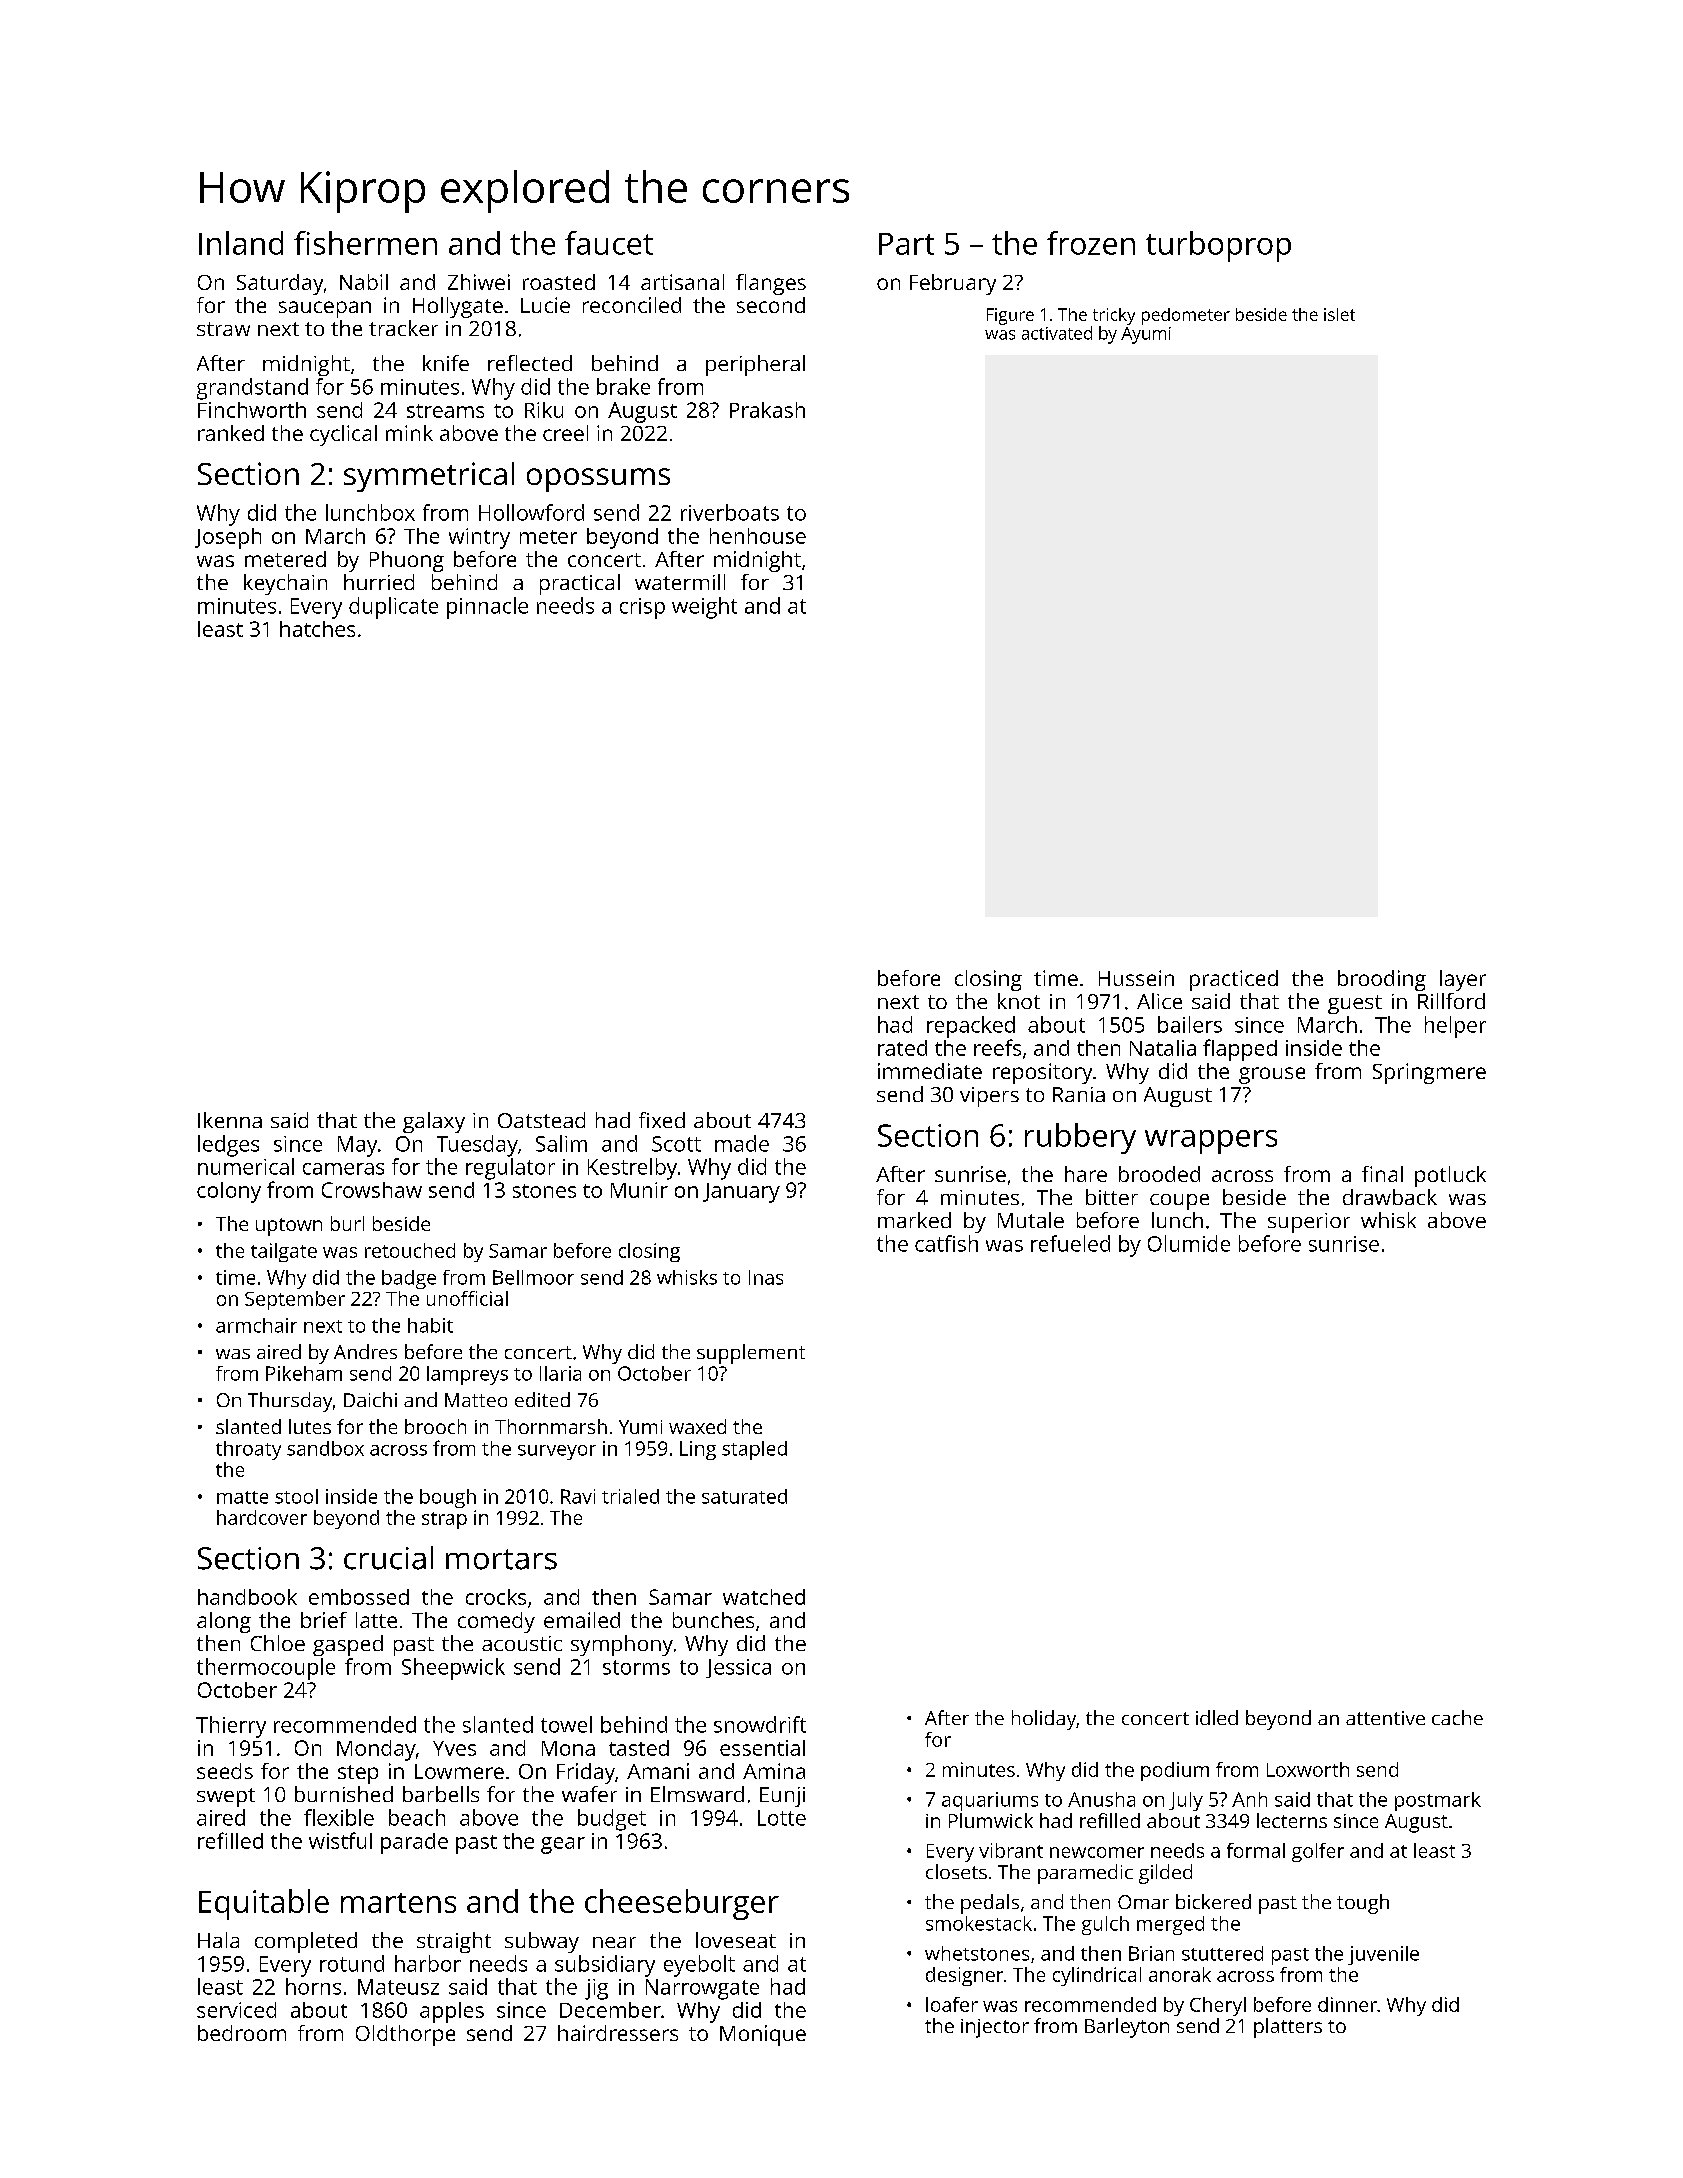 This screenshot has height=2178, width=1683. Describe the element at coordinates (410, 1250) in the screenshot. I see `retouched` at that location.
